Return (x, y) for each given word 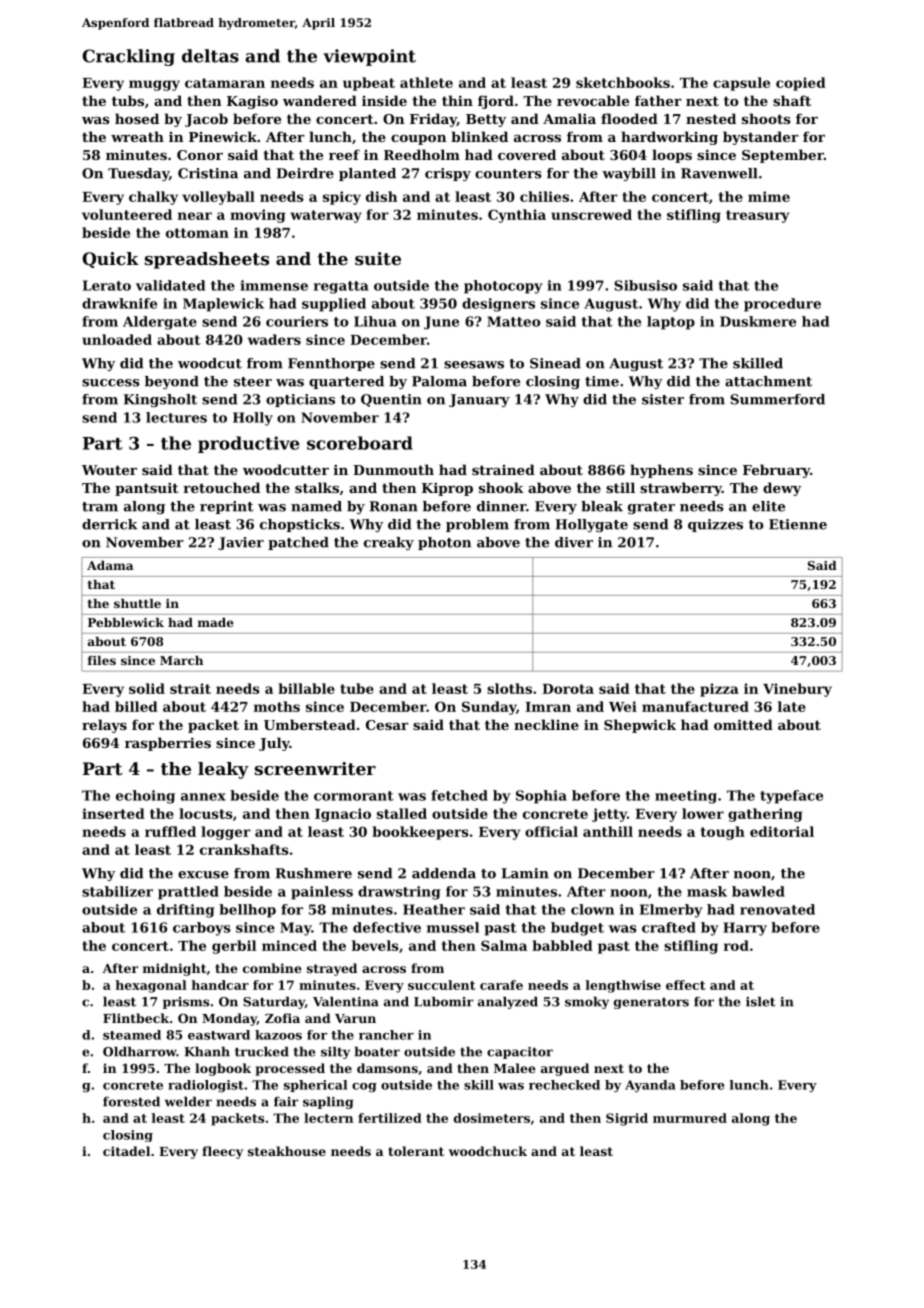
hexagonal (151, 986)
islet (760, 1001)
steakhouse (287, 1151)
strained (503, 469)
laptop (671, 323)
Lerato (107, 285)
